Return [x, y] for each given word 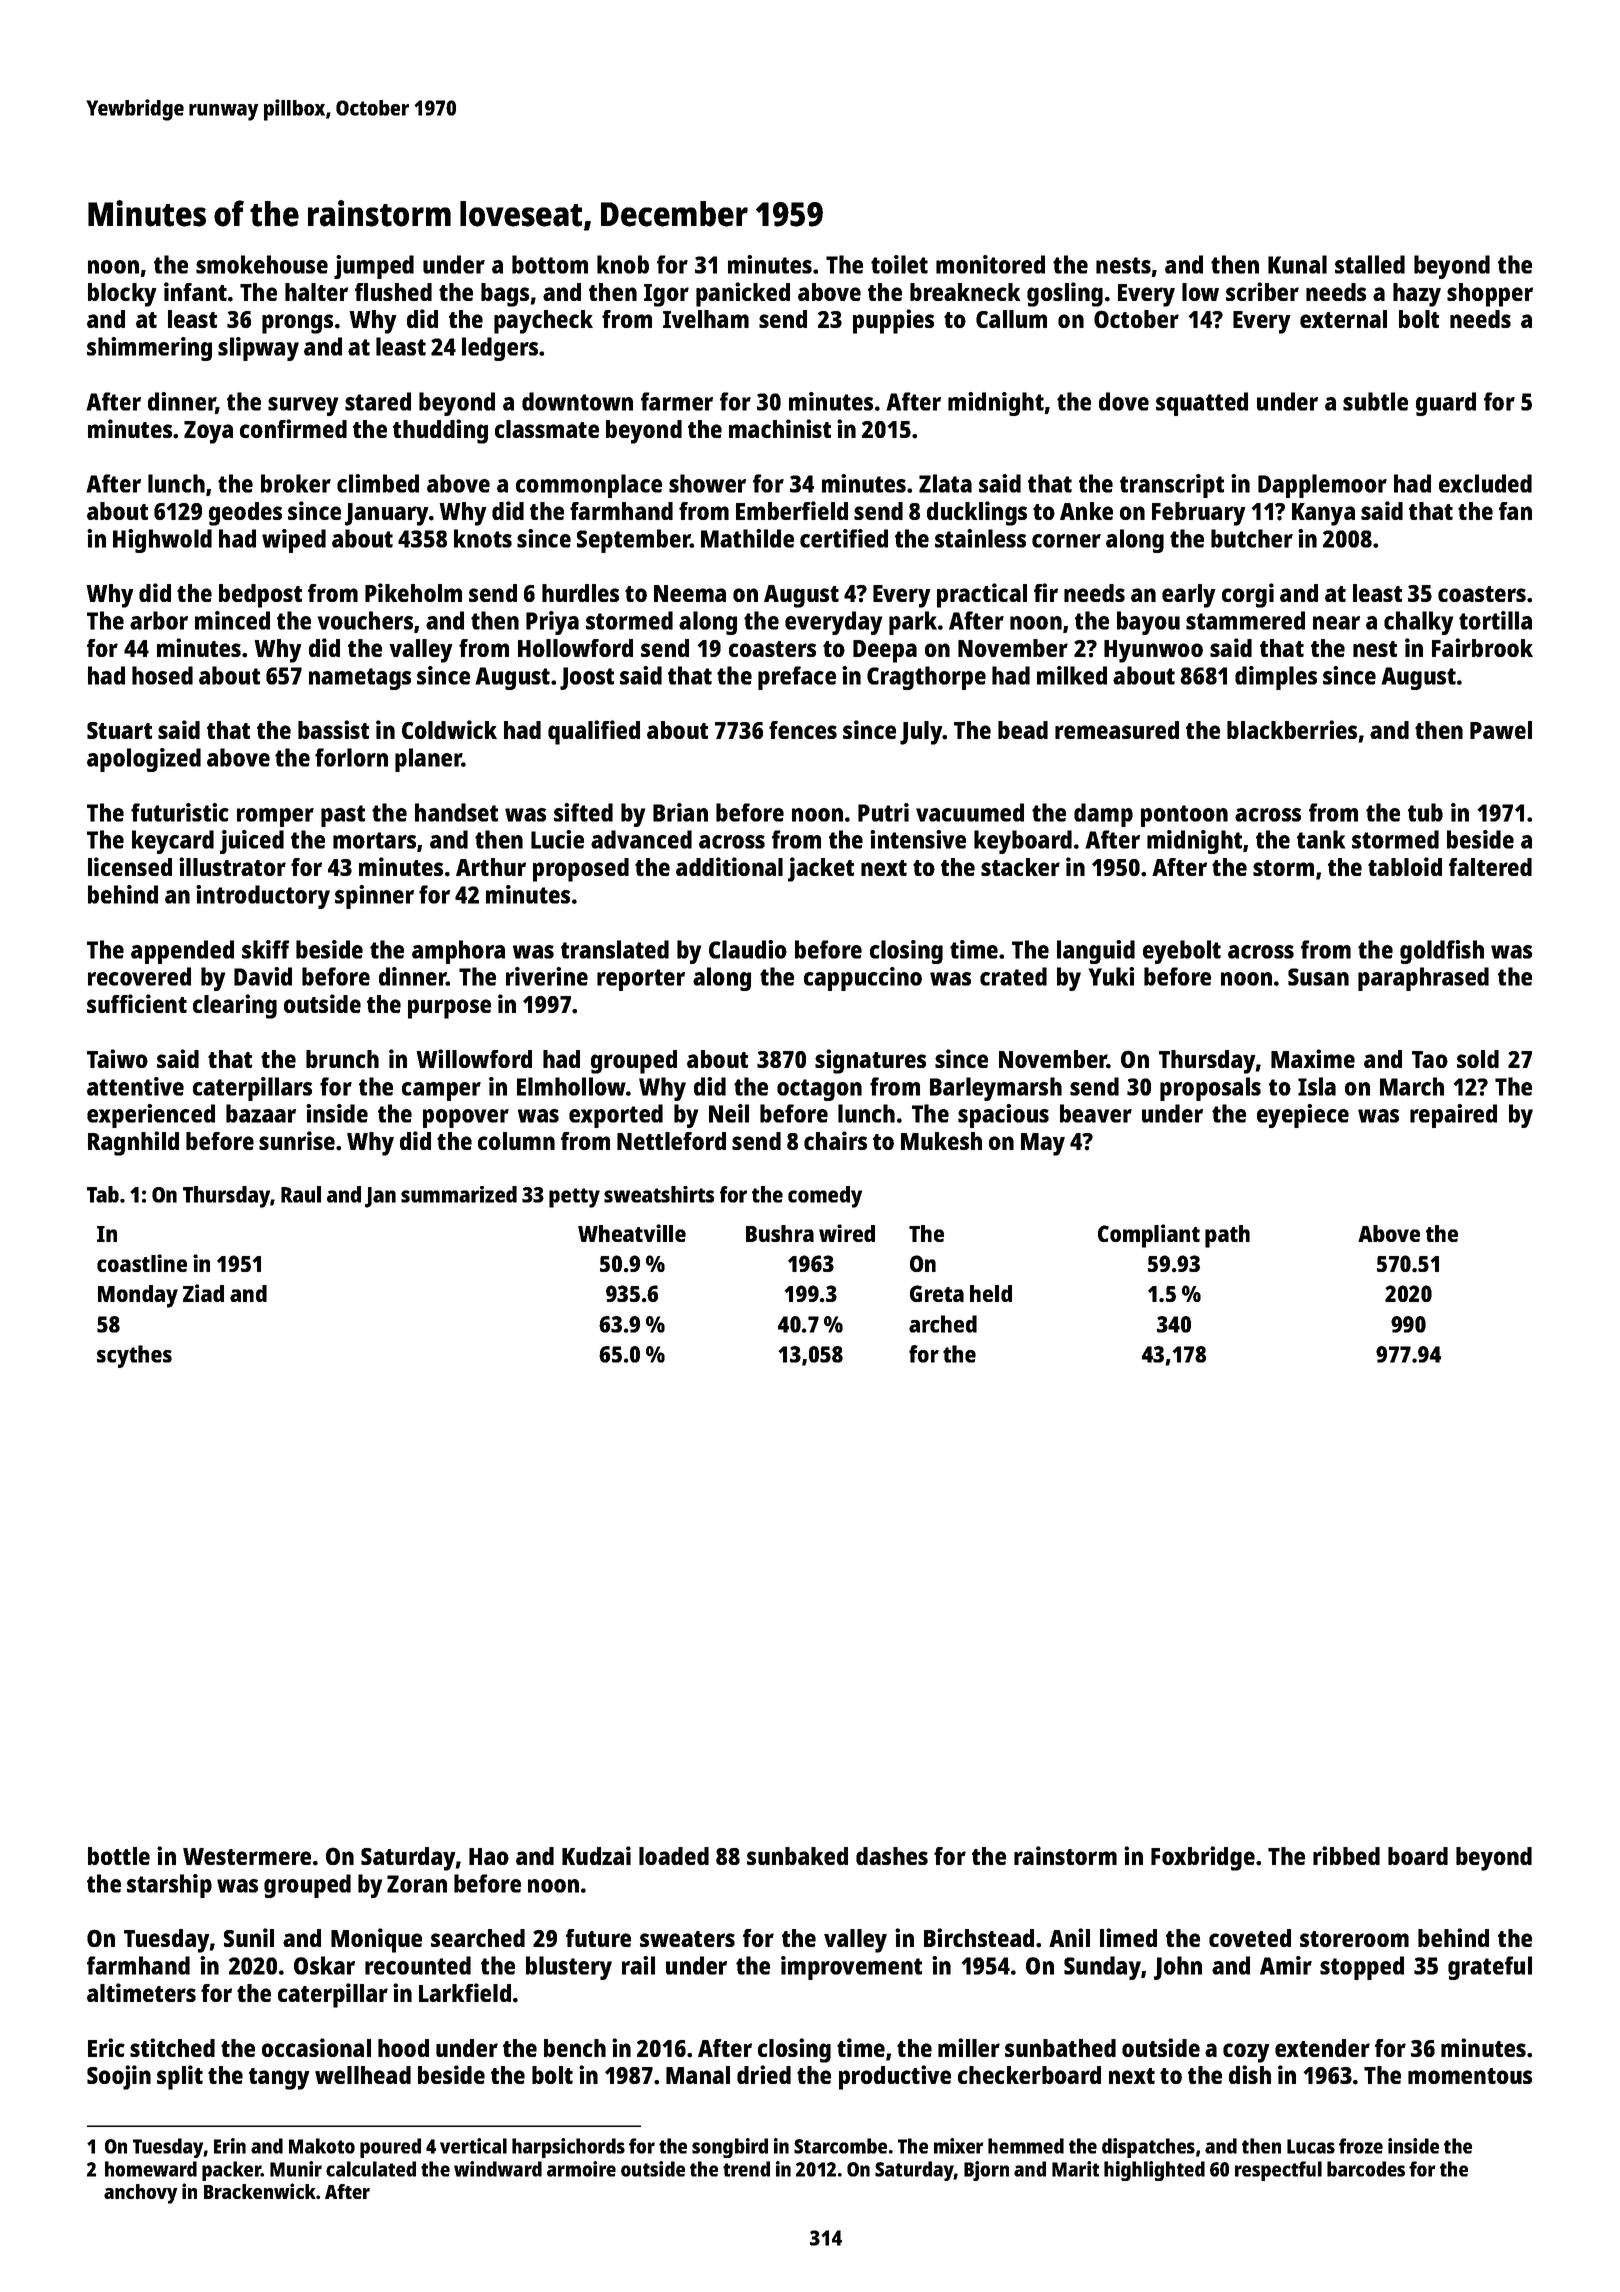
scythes [134, 1356]
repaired [1453, 1116]
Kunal [1297, 264]
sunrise [297, 1140]
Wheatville [632, 1233]
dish [1250, 2074]
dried [764, 2074]
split [180, 2077]
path [1227, 1236]
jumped [374, 267]
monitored [990, 264]
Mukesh [941, 1141]
